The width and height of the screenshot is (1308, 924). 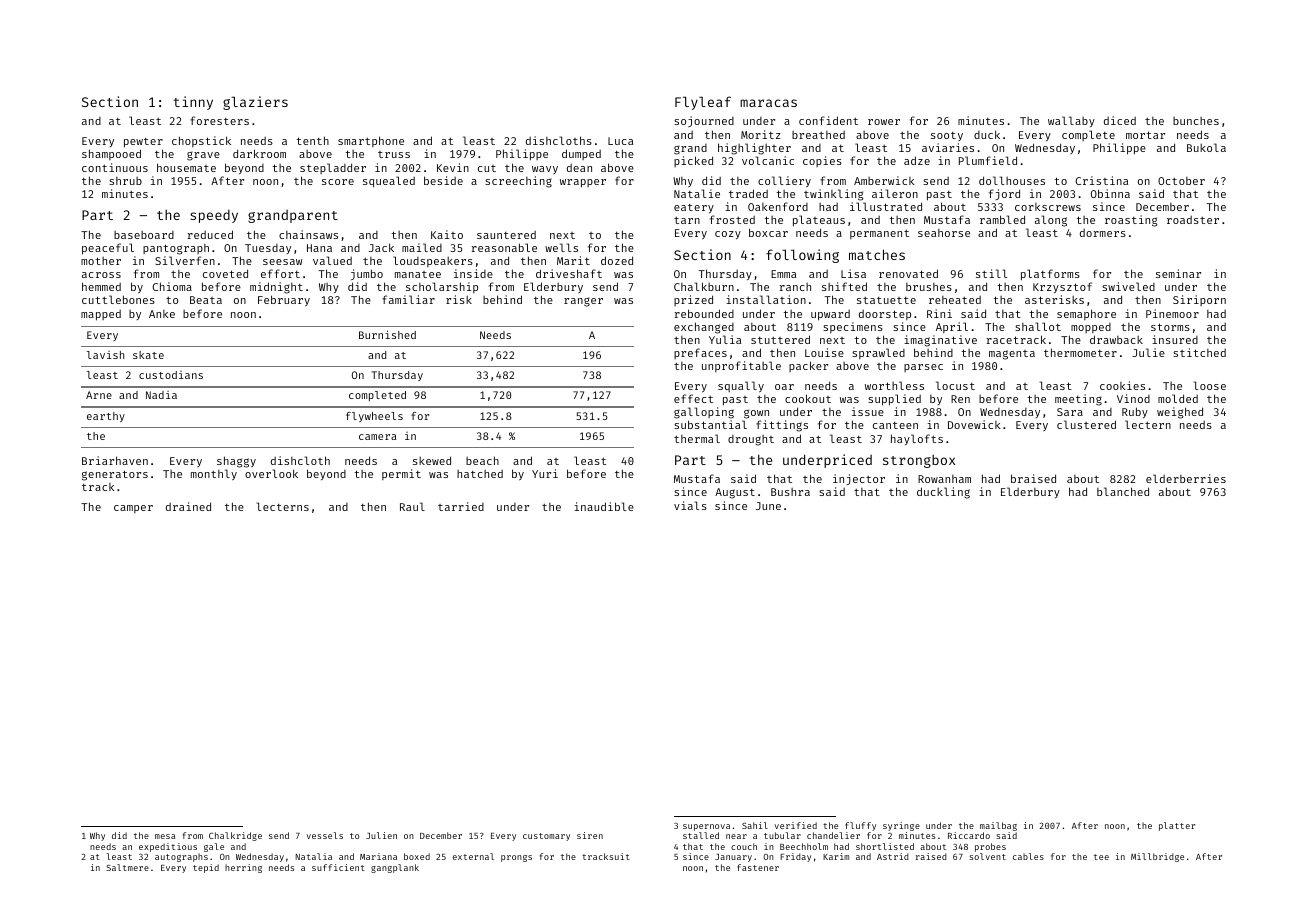 What do you see at coordinates (408, 299) in the screenshot?
I see `familiar` at bounding box center [408, 299].
